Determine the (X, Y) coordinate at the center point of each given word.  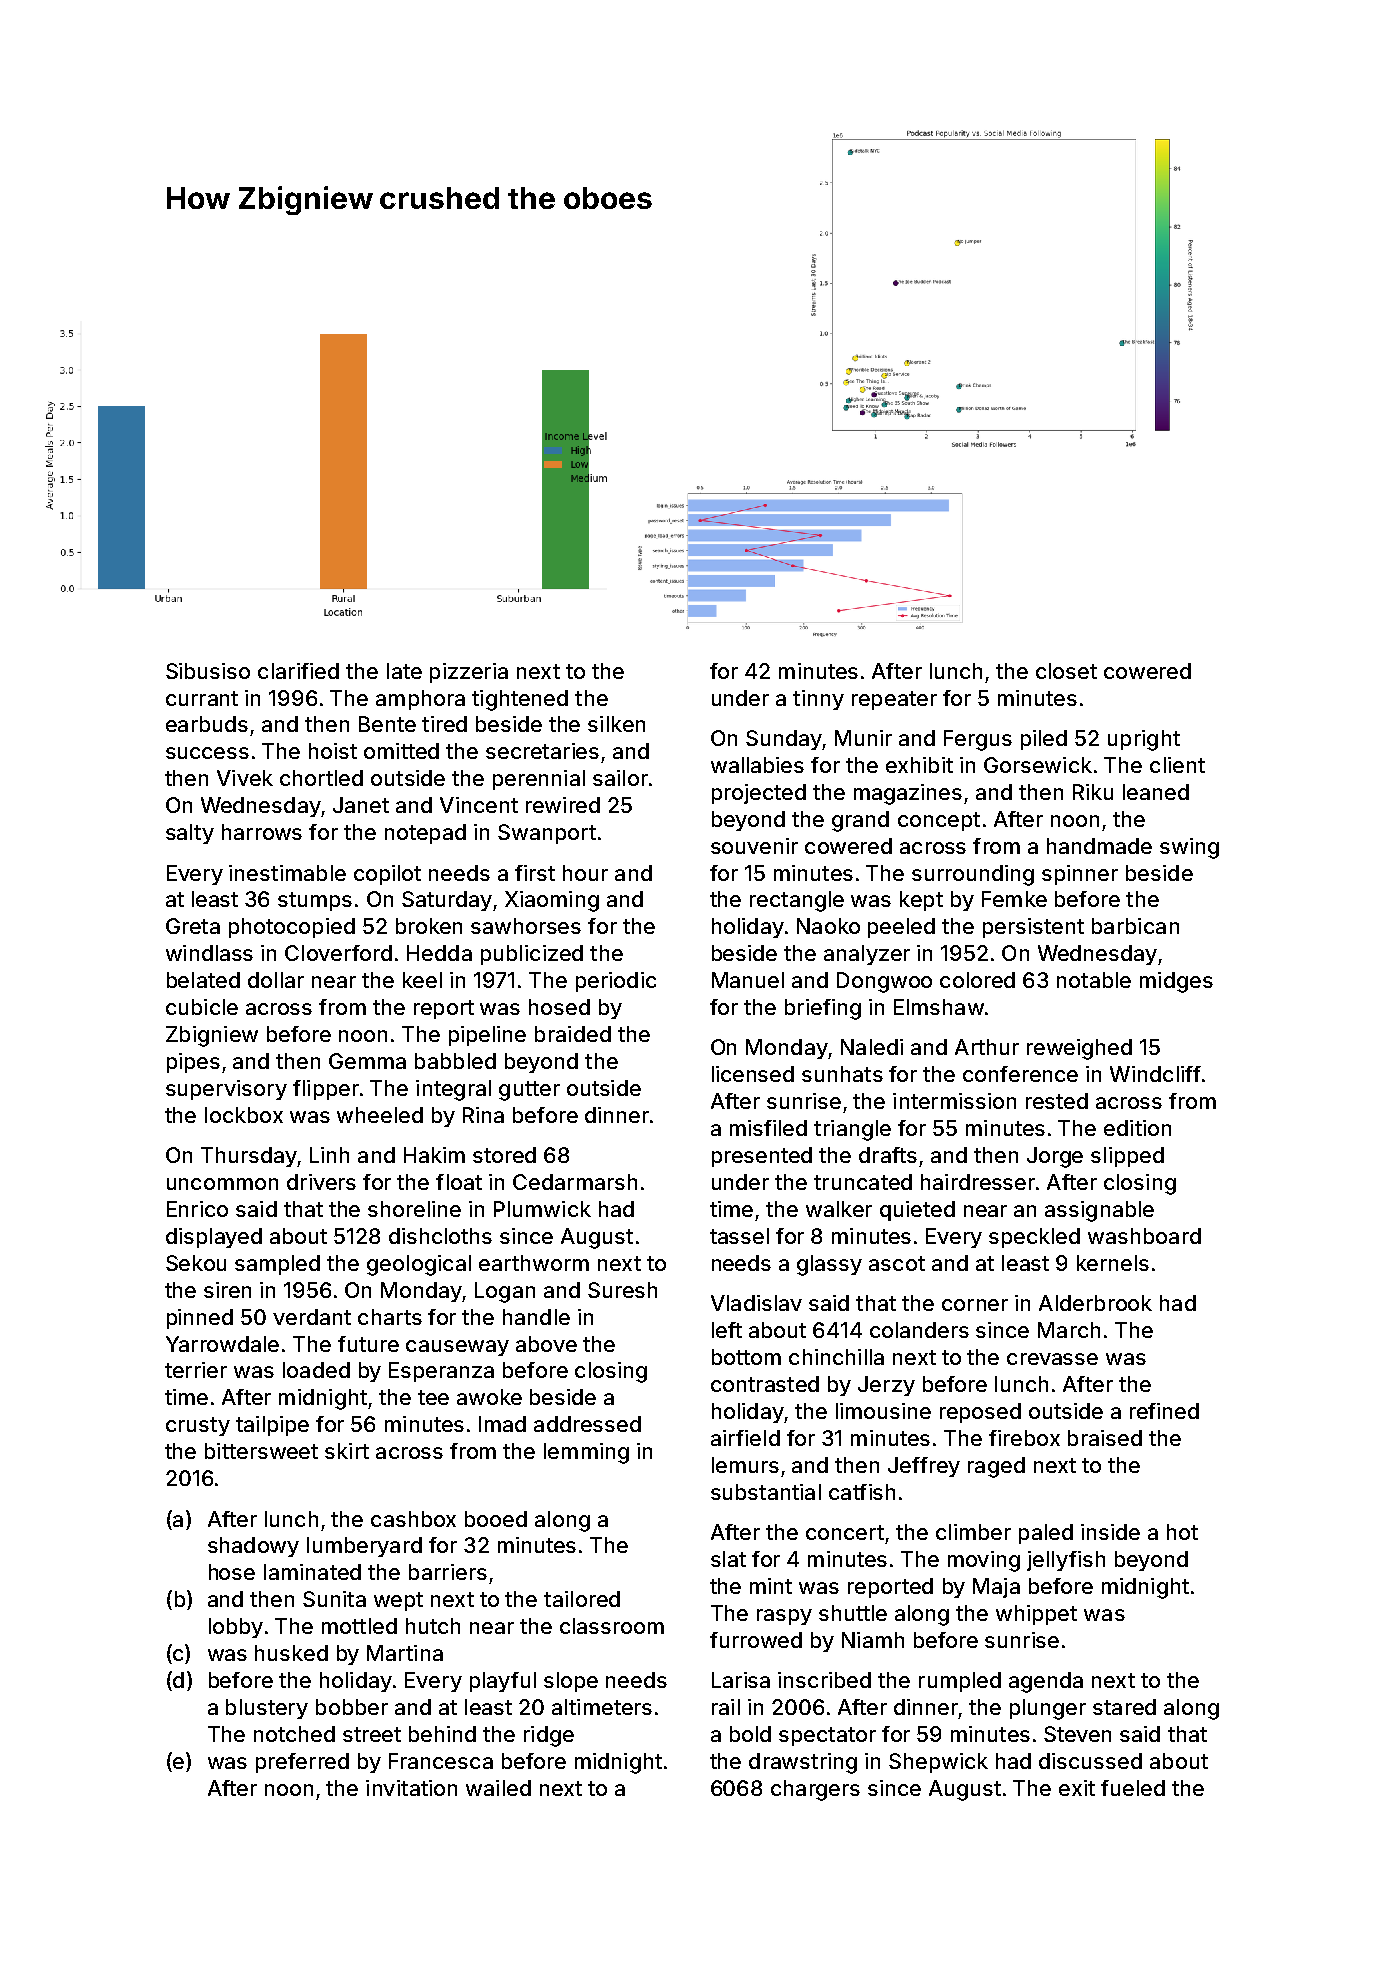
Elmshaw (939, 1007)
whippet (1036, 1615)
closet (1066, 671)
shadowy (253, 1547)
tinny (818, 700)
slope (571, 1682)
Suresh (622, 1290)
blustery (267, 1709)
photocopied (292, 928)
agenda (1046, 1682)
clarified (298, 671)
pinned (200, 1319)
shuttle (853, 1613)
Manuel (748, 980)
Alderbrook (1095, 1303)
